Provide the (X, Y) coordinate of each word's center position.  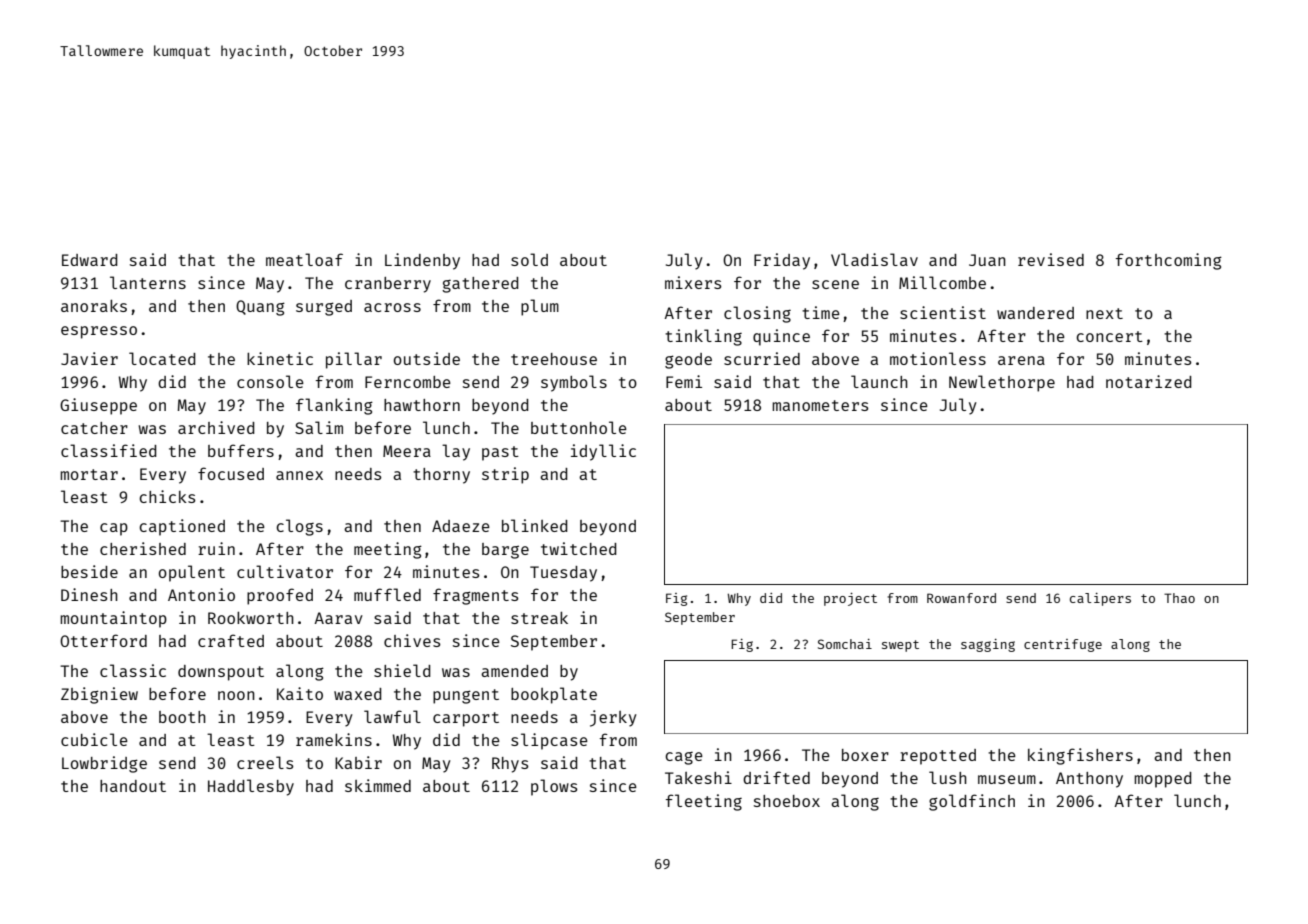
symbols (574, 383)
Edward (90, 260)
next (1104, 313)
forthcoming (1169, 261)
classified (109, 450)
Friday (782, 261)
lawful (392, 716)
